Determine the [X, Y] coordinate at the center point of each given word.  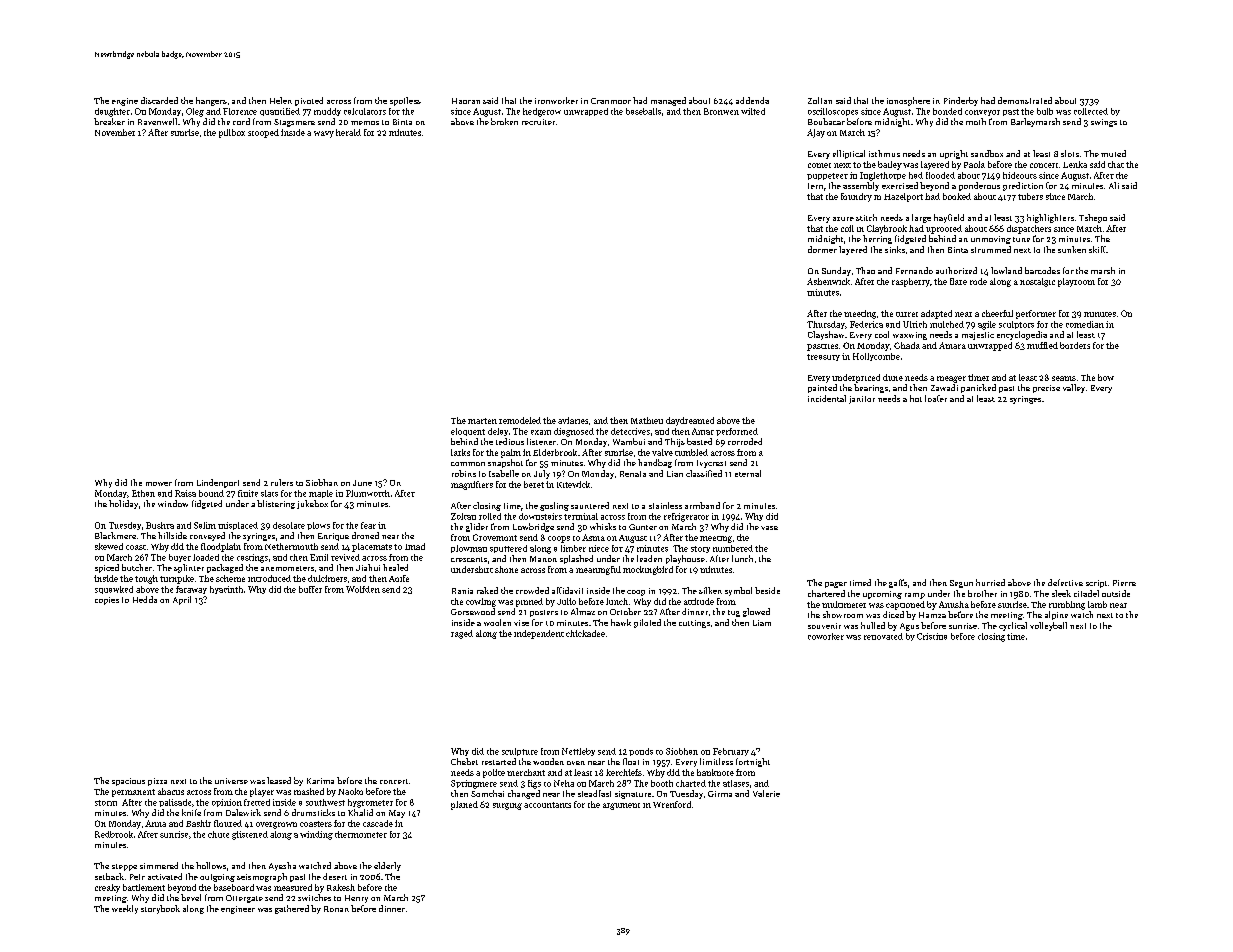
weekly [125, 909]
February [731, 752]
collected [1091, 111]
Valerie [766, 793]
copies [107, 601]
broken [504, 121]
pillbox [232, 133]
